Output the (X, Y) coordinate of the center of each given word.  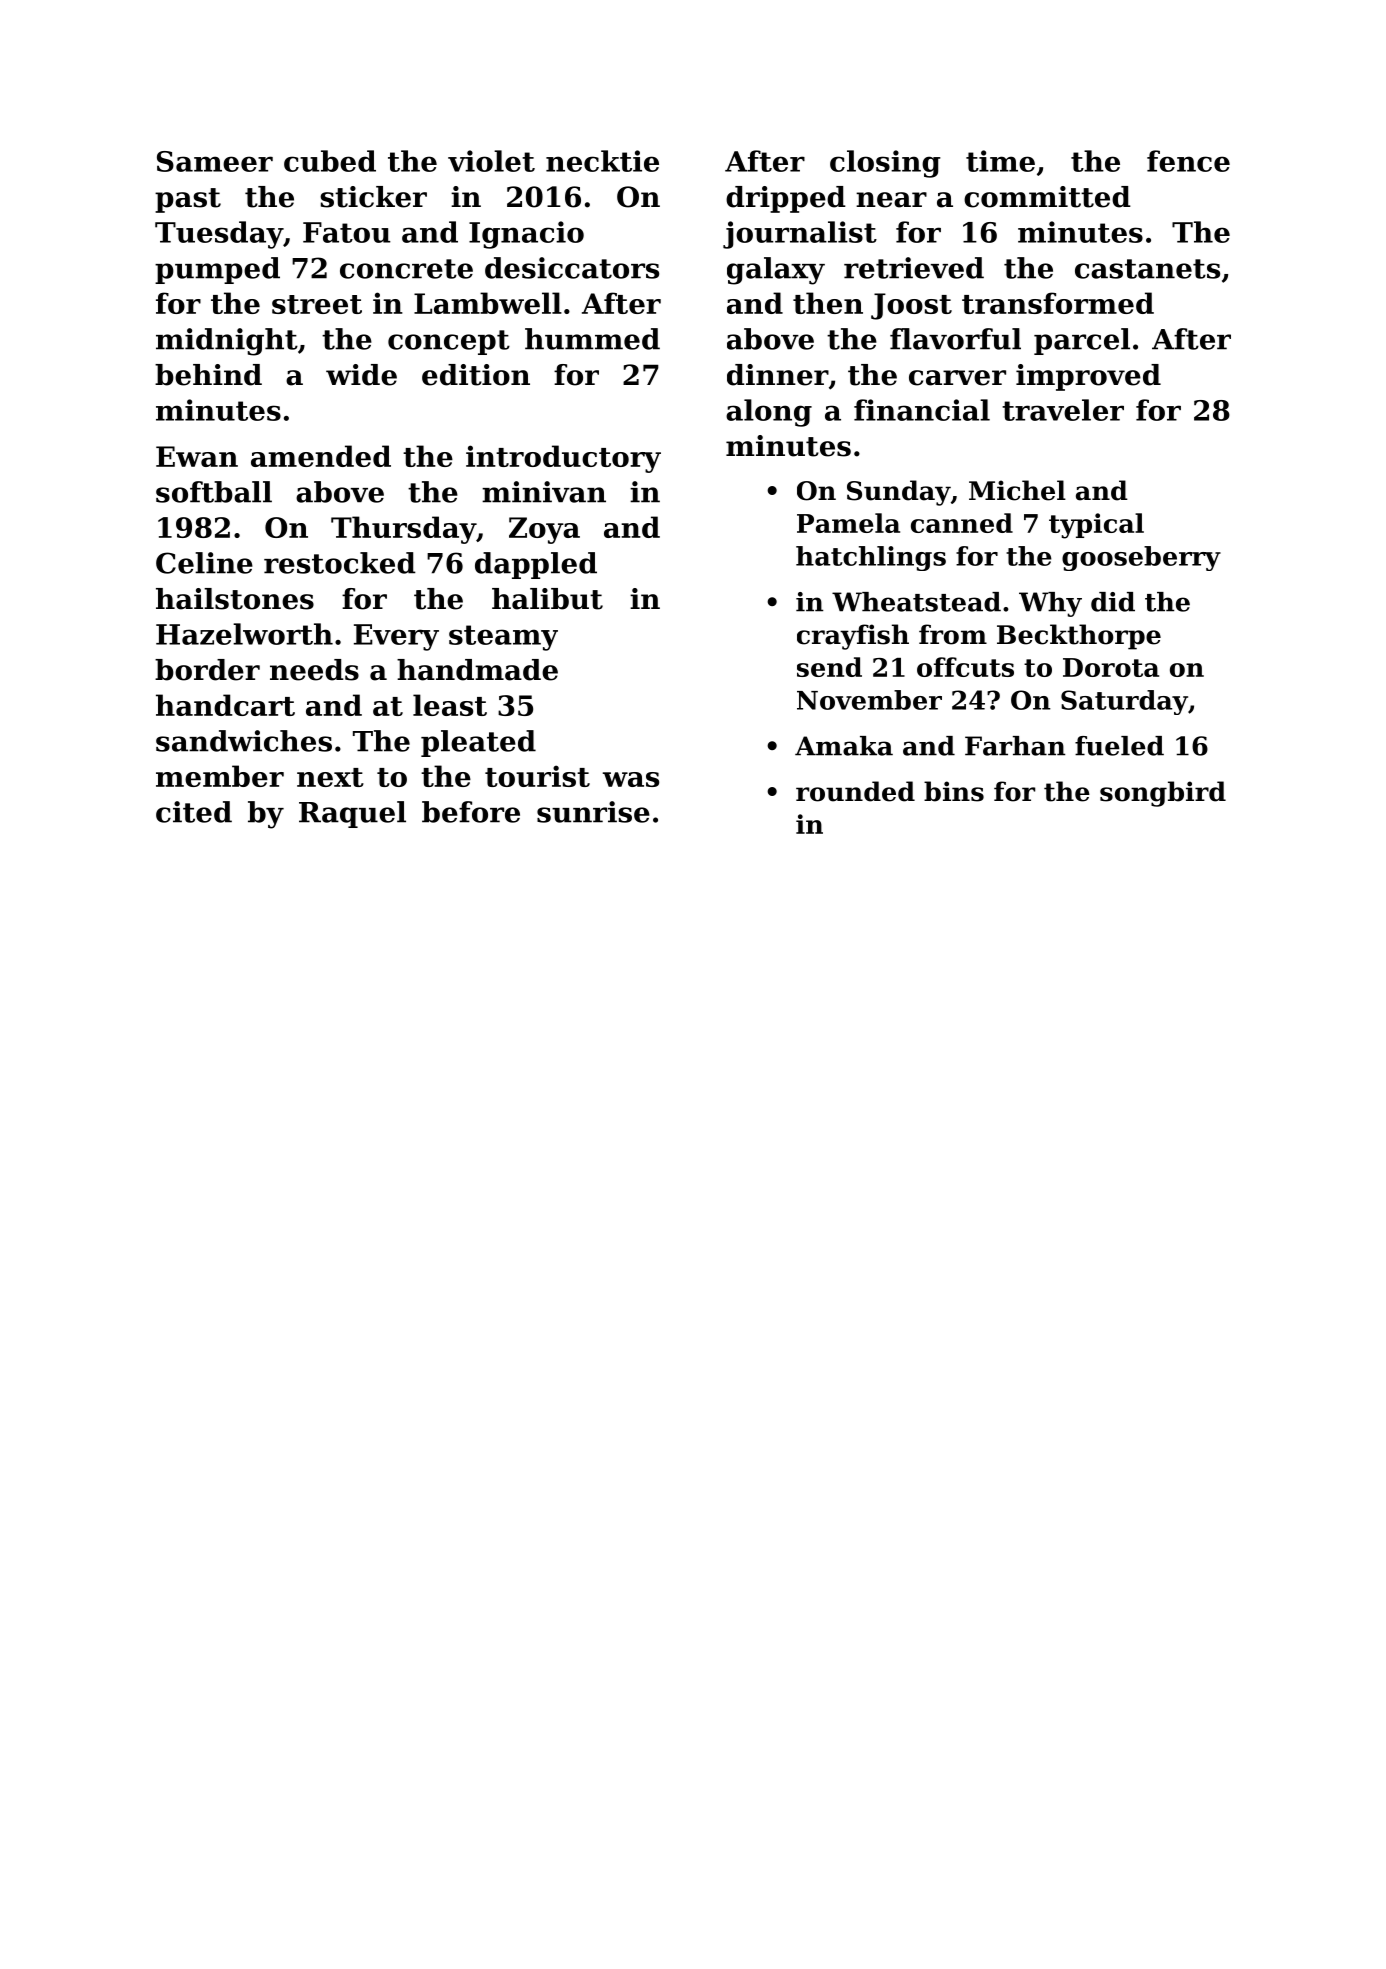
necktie (602, 161)
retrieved (914, 268)
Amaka (844, 746)
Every (396, 637)
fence (1188, 161)
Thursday (403, 530)
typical (1096, 526)
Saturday (1124, 702)
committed (1047, 197)
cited (194, 812)
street (317, 304)
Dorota (1111, 667)
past (188, 200)
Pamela (848, 523)
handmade (477, 670)
